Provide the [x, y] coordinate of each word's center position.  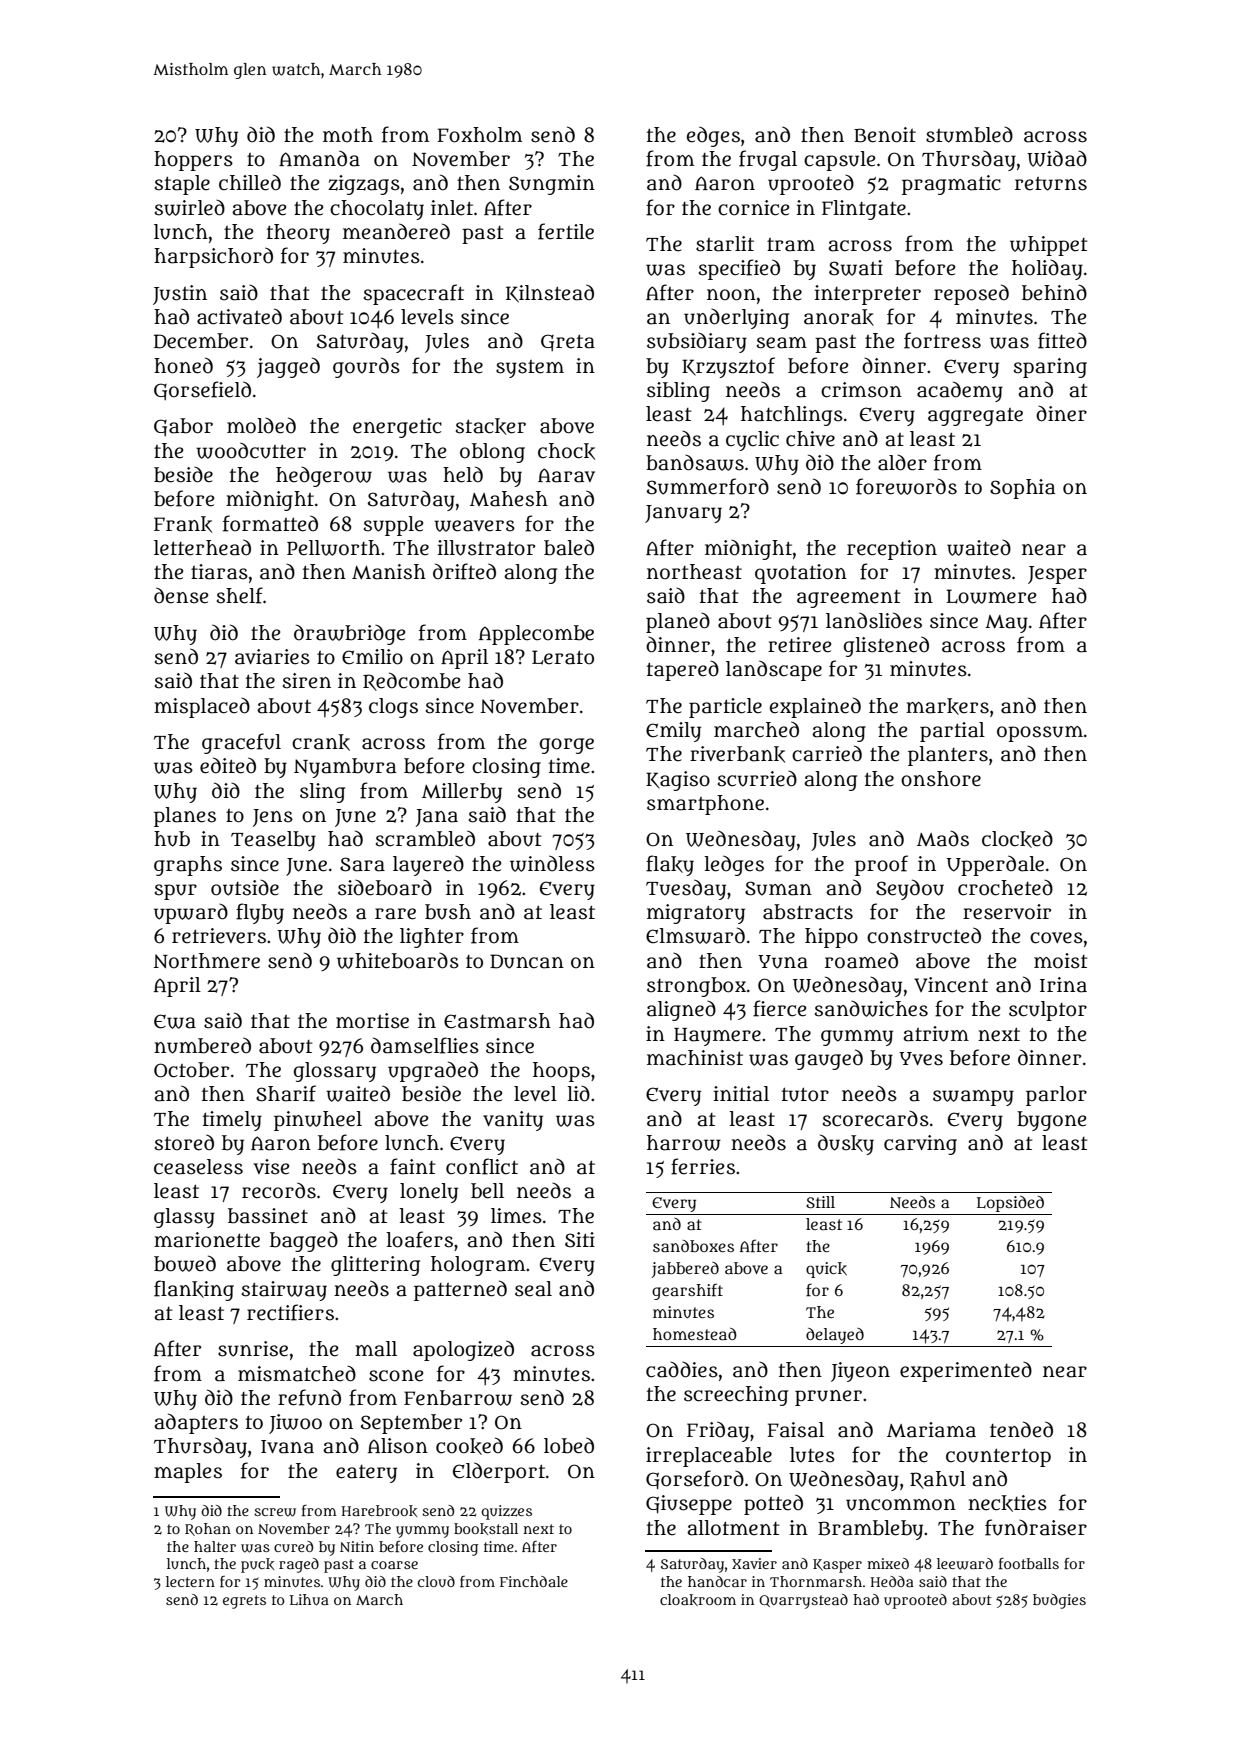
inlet [452, 208]
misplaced [202, 708]
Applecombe [536, 635]
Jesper [1057, 575]
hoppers [193, 161]
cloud [436, 1581]
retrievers [219, 936]
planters [948, 756]
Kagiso [678, 781]
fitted [1062, 340]
